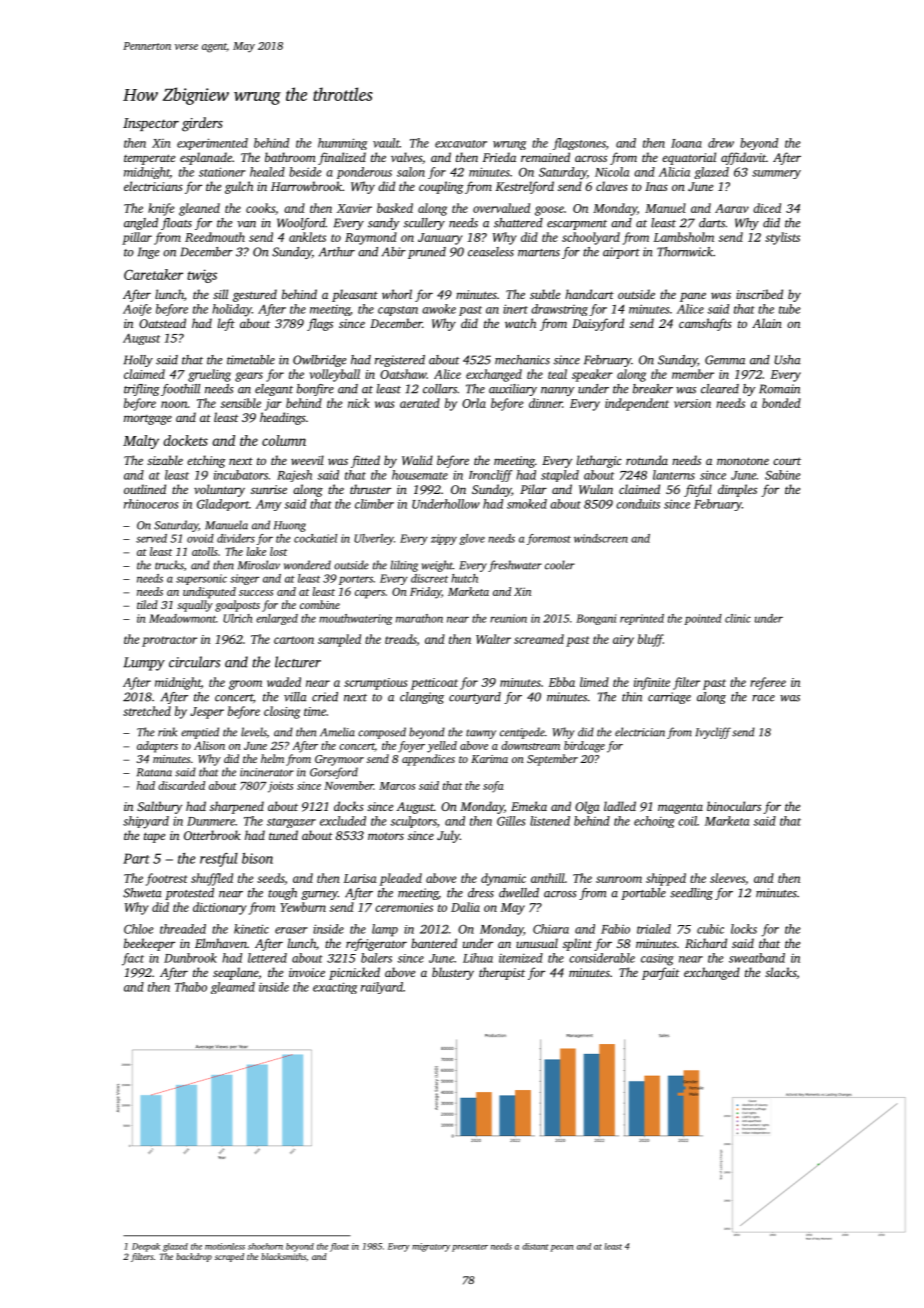 This document has width=924, height=1308. What do you see at coordinates (520, 323) in the document?
I see `watch` at bounding box center [520, 323].
